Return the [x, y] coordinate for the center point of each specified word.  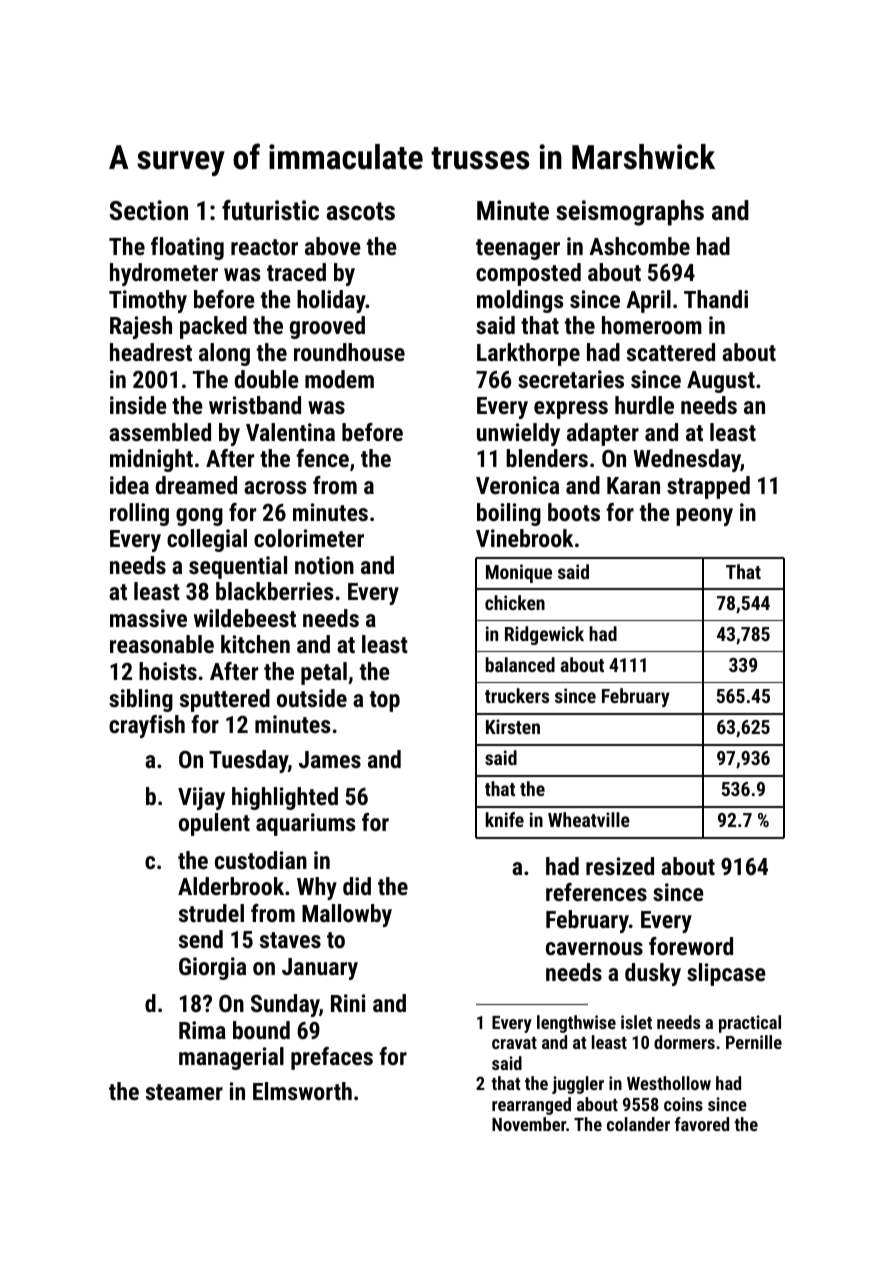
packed [213, 327]
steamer [184, 1092]
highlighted [285, 798]
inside [138, 405]
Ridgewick [544, 635]
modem [339, 379]
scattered [671, 352]
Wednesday [687, 460]
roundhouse [349, 352]
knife [504, 819]
